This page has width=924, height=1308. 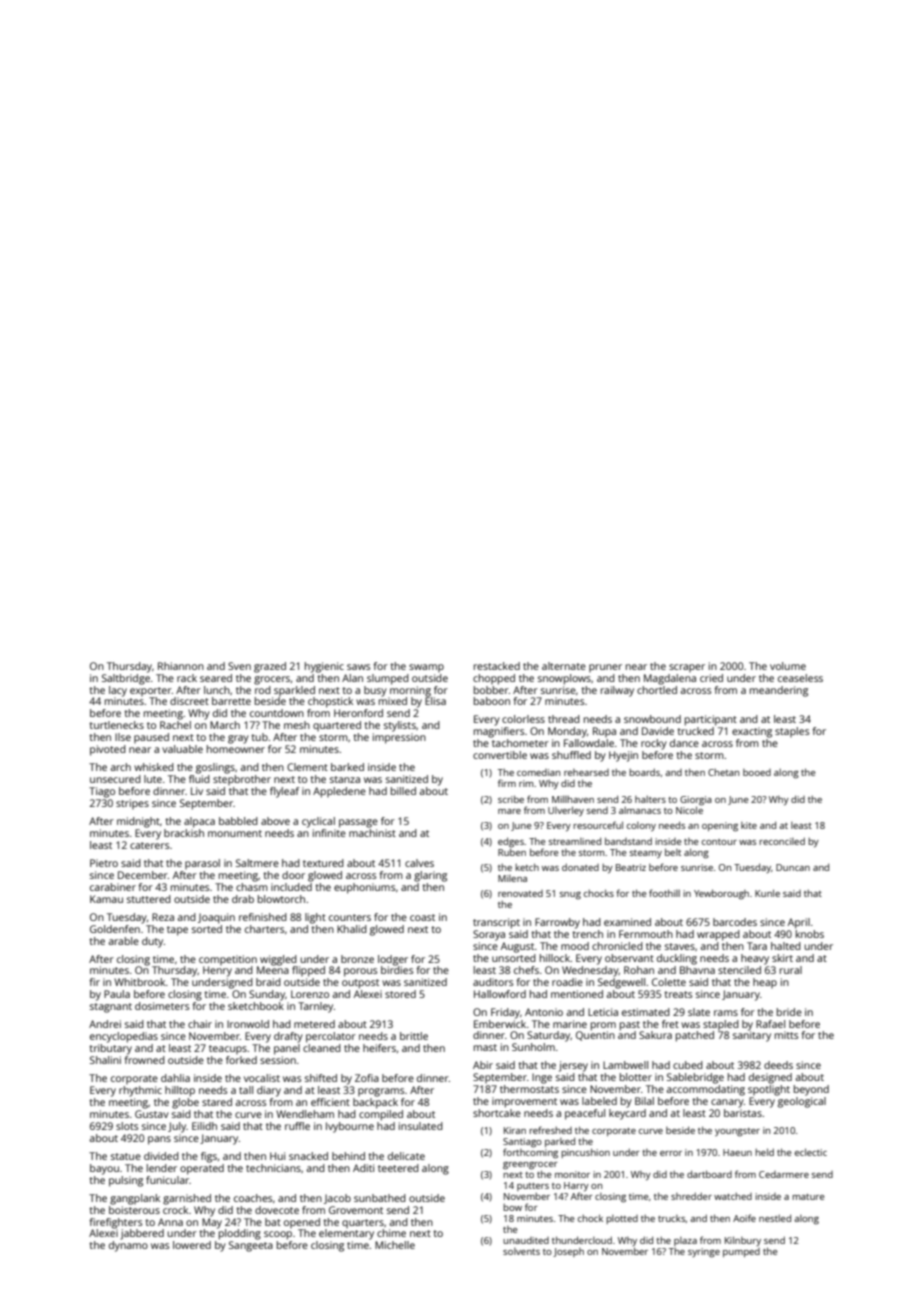 What do you see at coordinates (711, 678) in the page?
I see `cried` at bounding box center [711, 678].
